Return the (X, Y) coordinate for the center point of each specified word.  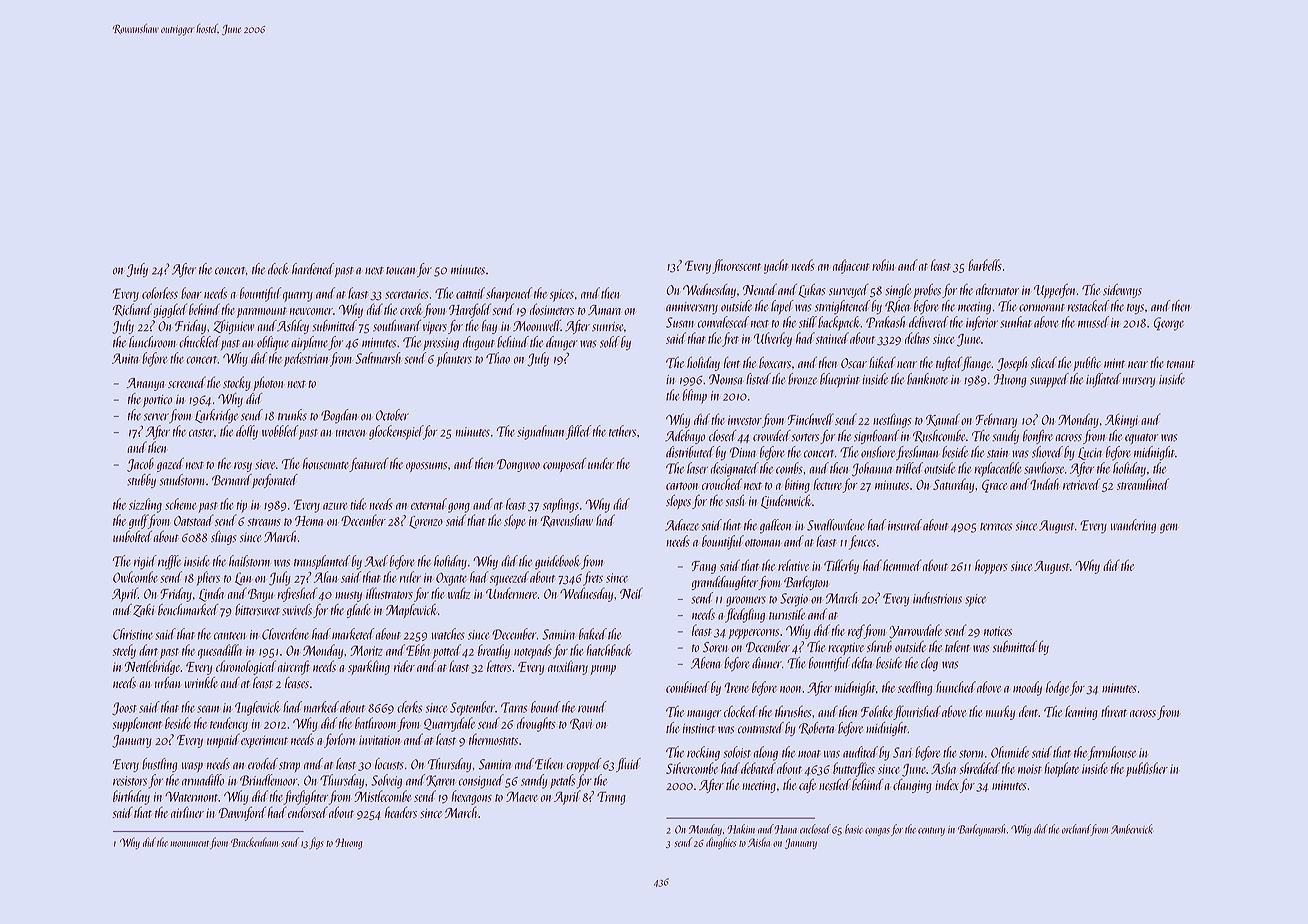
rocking (703, 753)
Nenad (760, 289)
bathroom (375, 723)
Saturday (953, 485)
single (898, 291)
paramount (262, 312)
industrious (937, 598)
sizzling (145, 505)
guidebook (557, 562)
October (392, 415)
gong (459, 508)
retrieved (1081, 484)
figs (316, 843)
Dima (743, 452)
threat (1114, 711)
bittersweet (257, 610)
